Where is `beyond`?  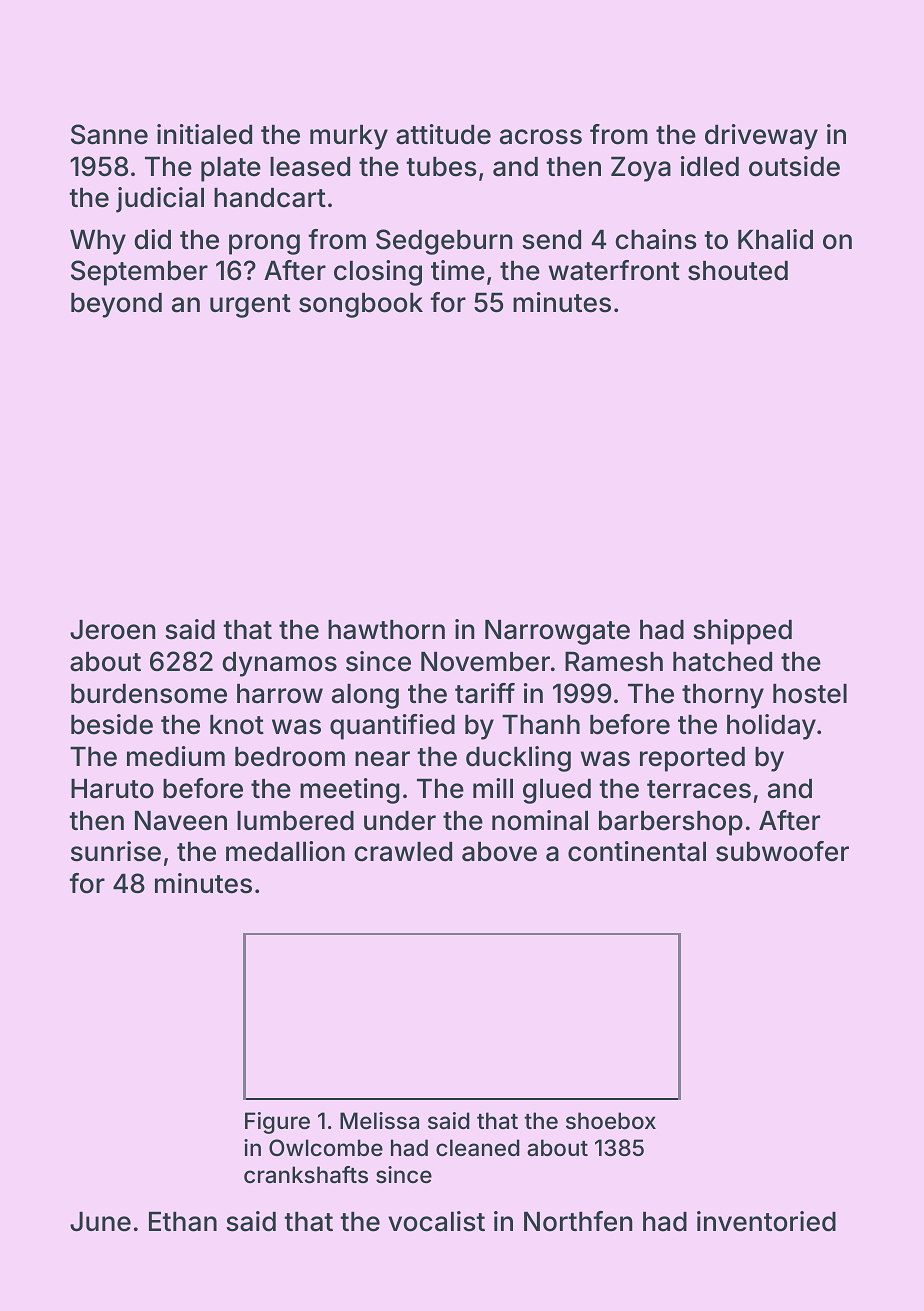
beyond is located at coordinates (116, 305).
